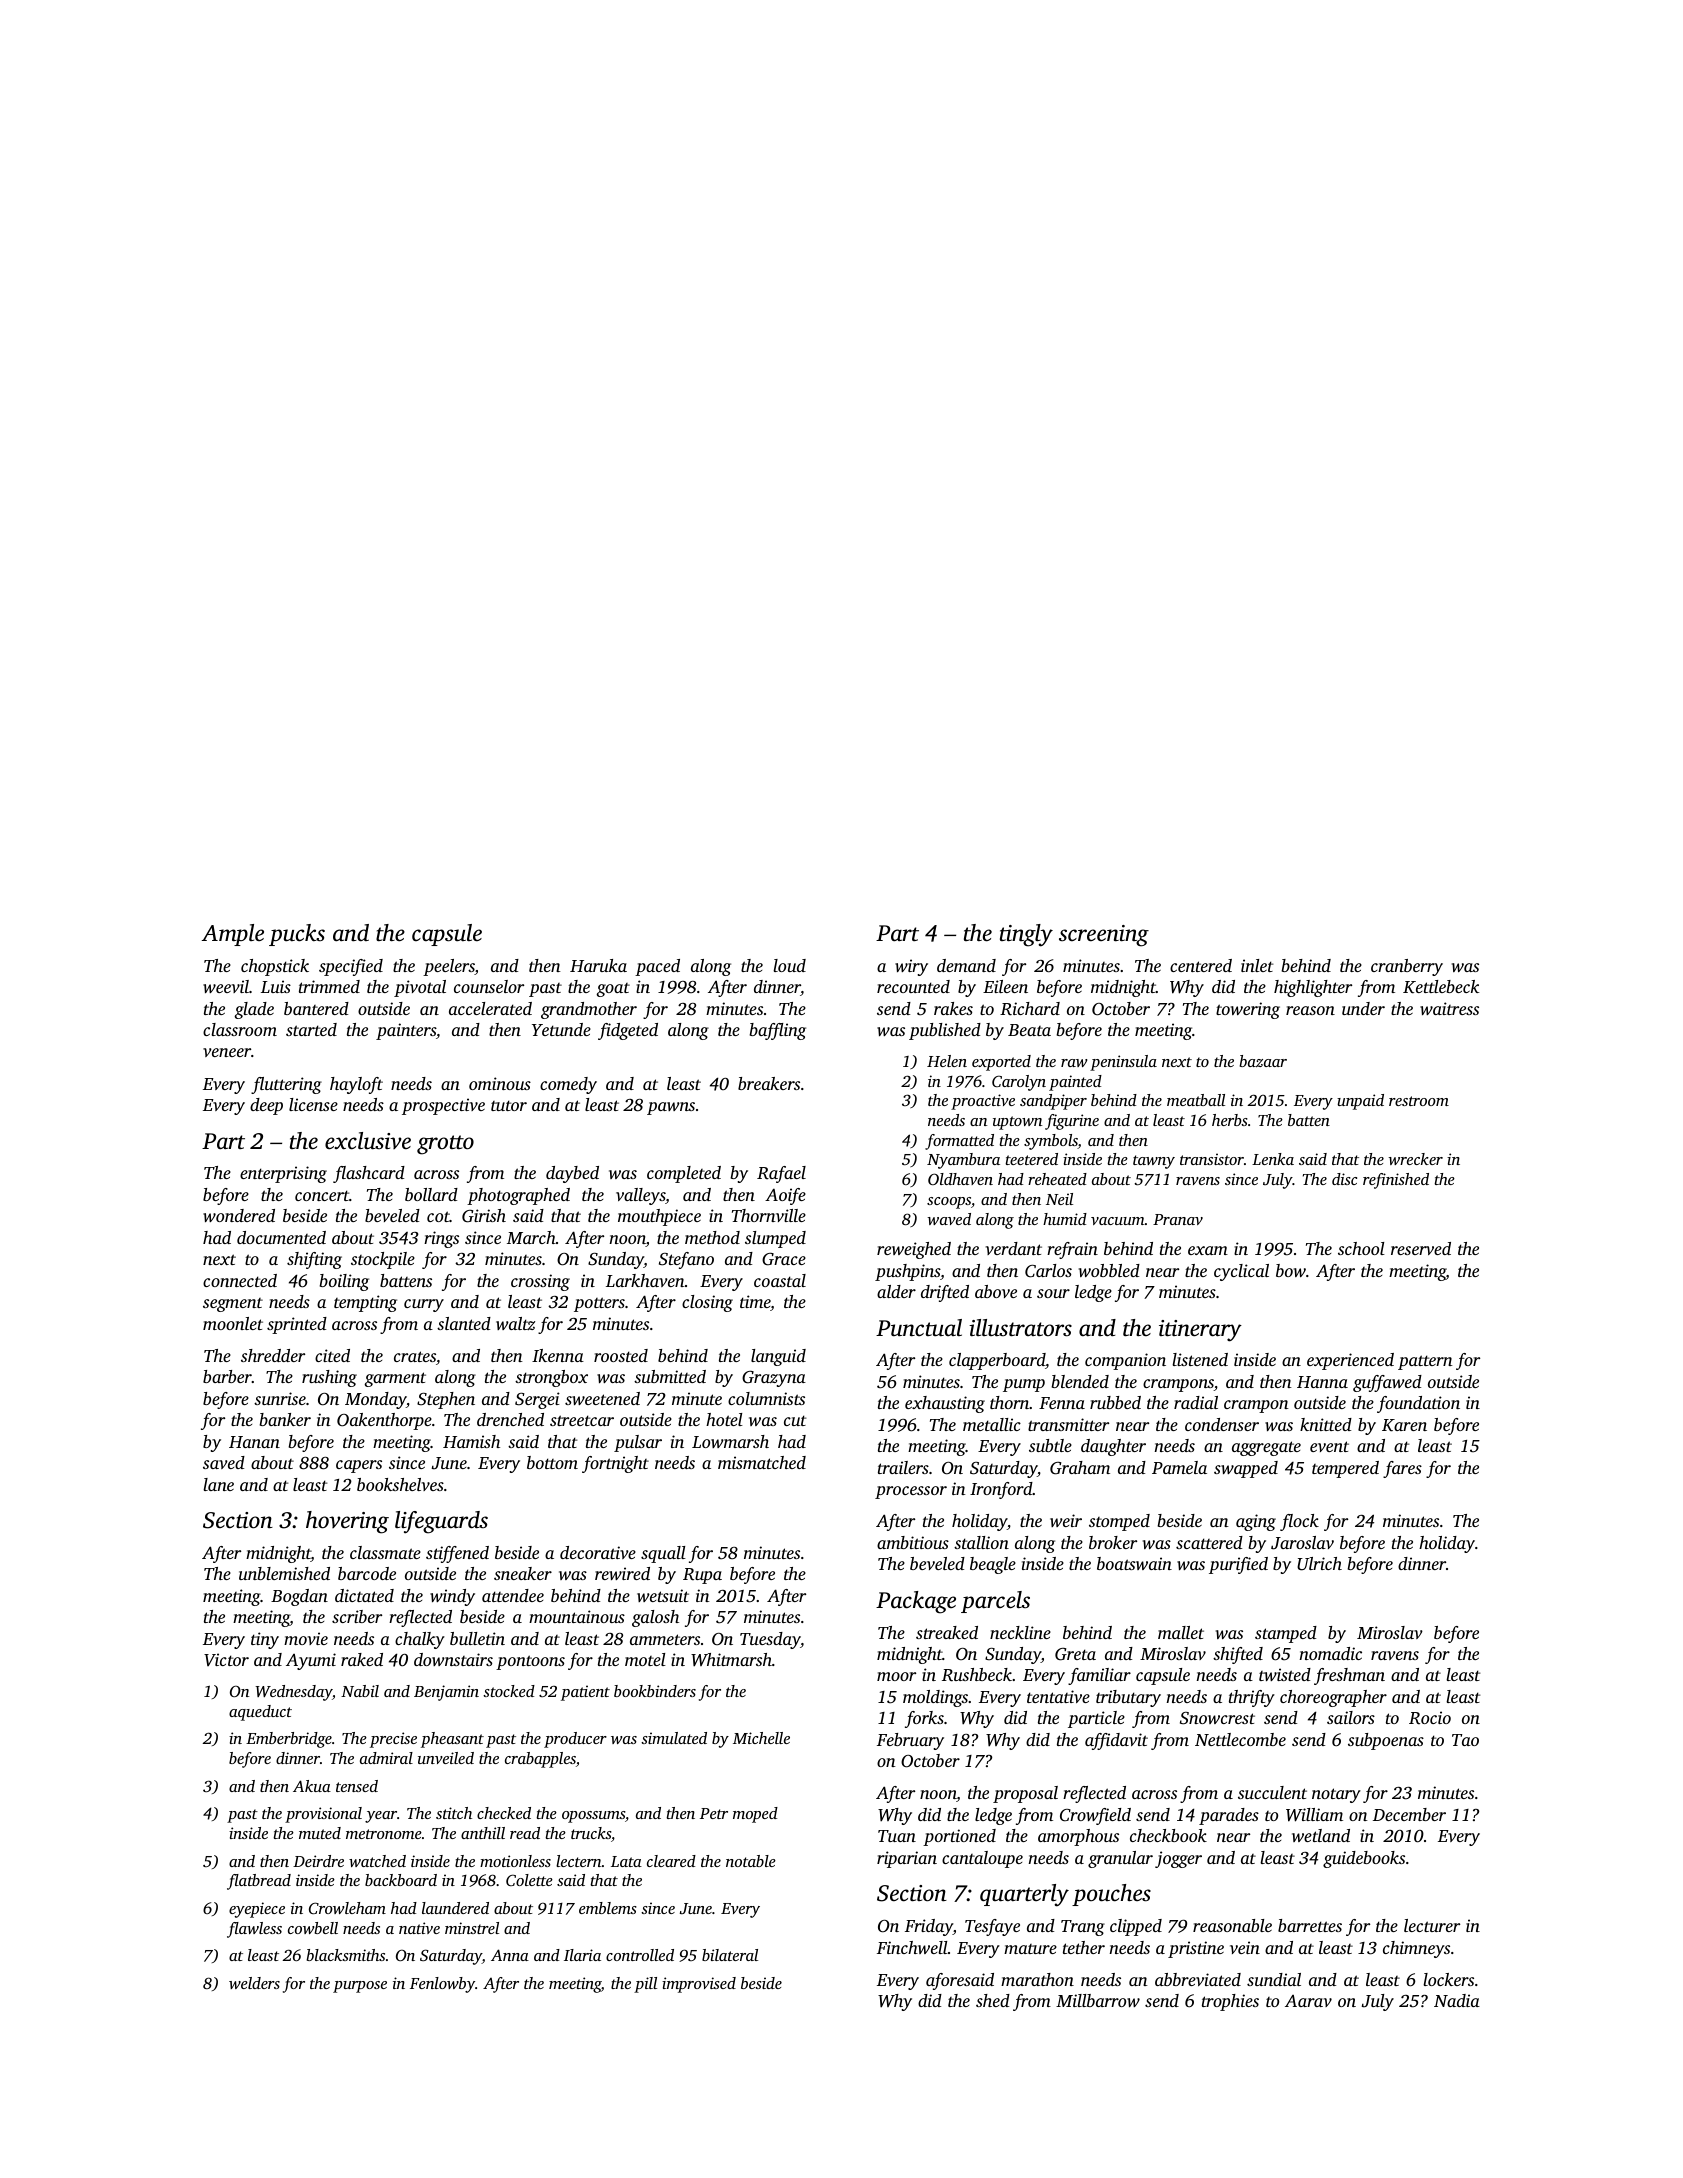 This screenshot has width=1683, height=2178. What do you see at coordinates (233, 935) in the screenshot?
I see `Ample` at bounding box center [233, 935].
